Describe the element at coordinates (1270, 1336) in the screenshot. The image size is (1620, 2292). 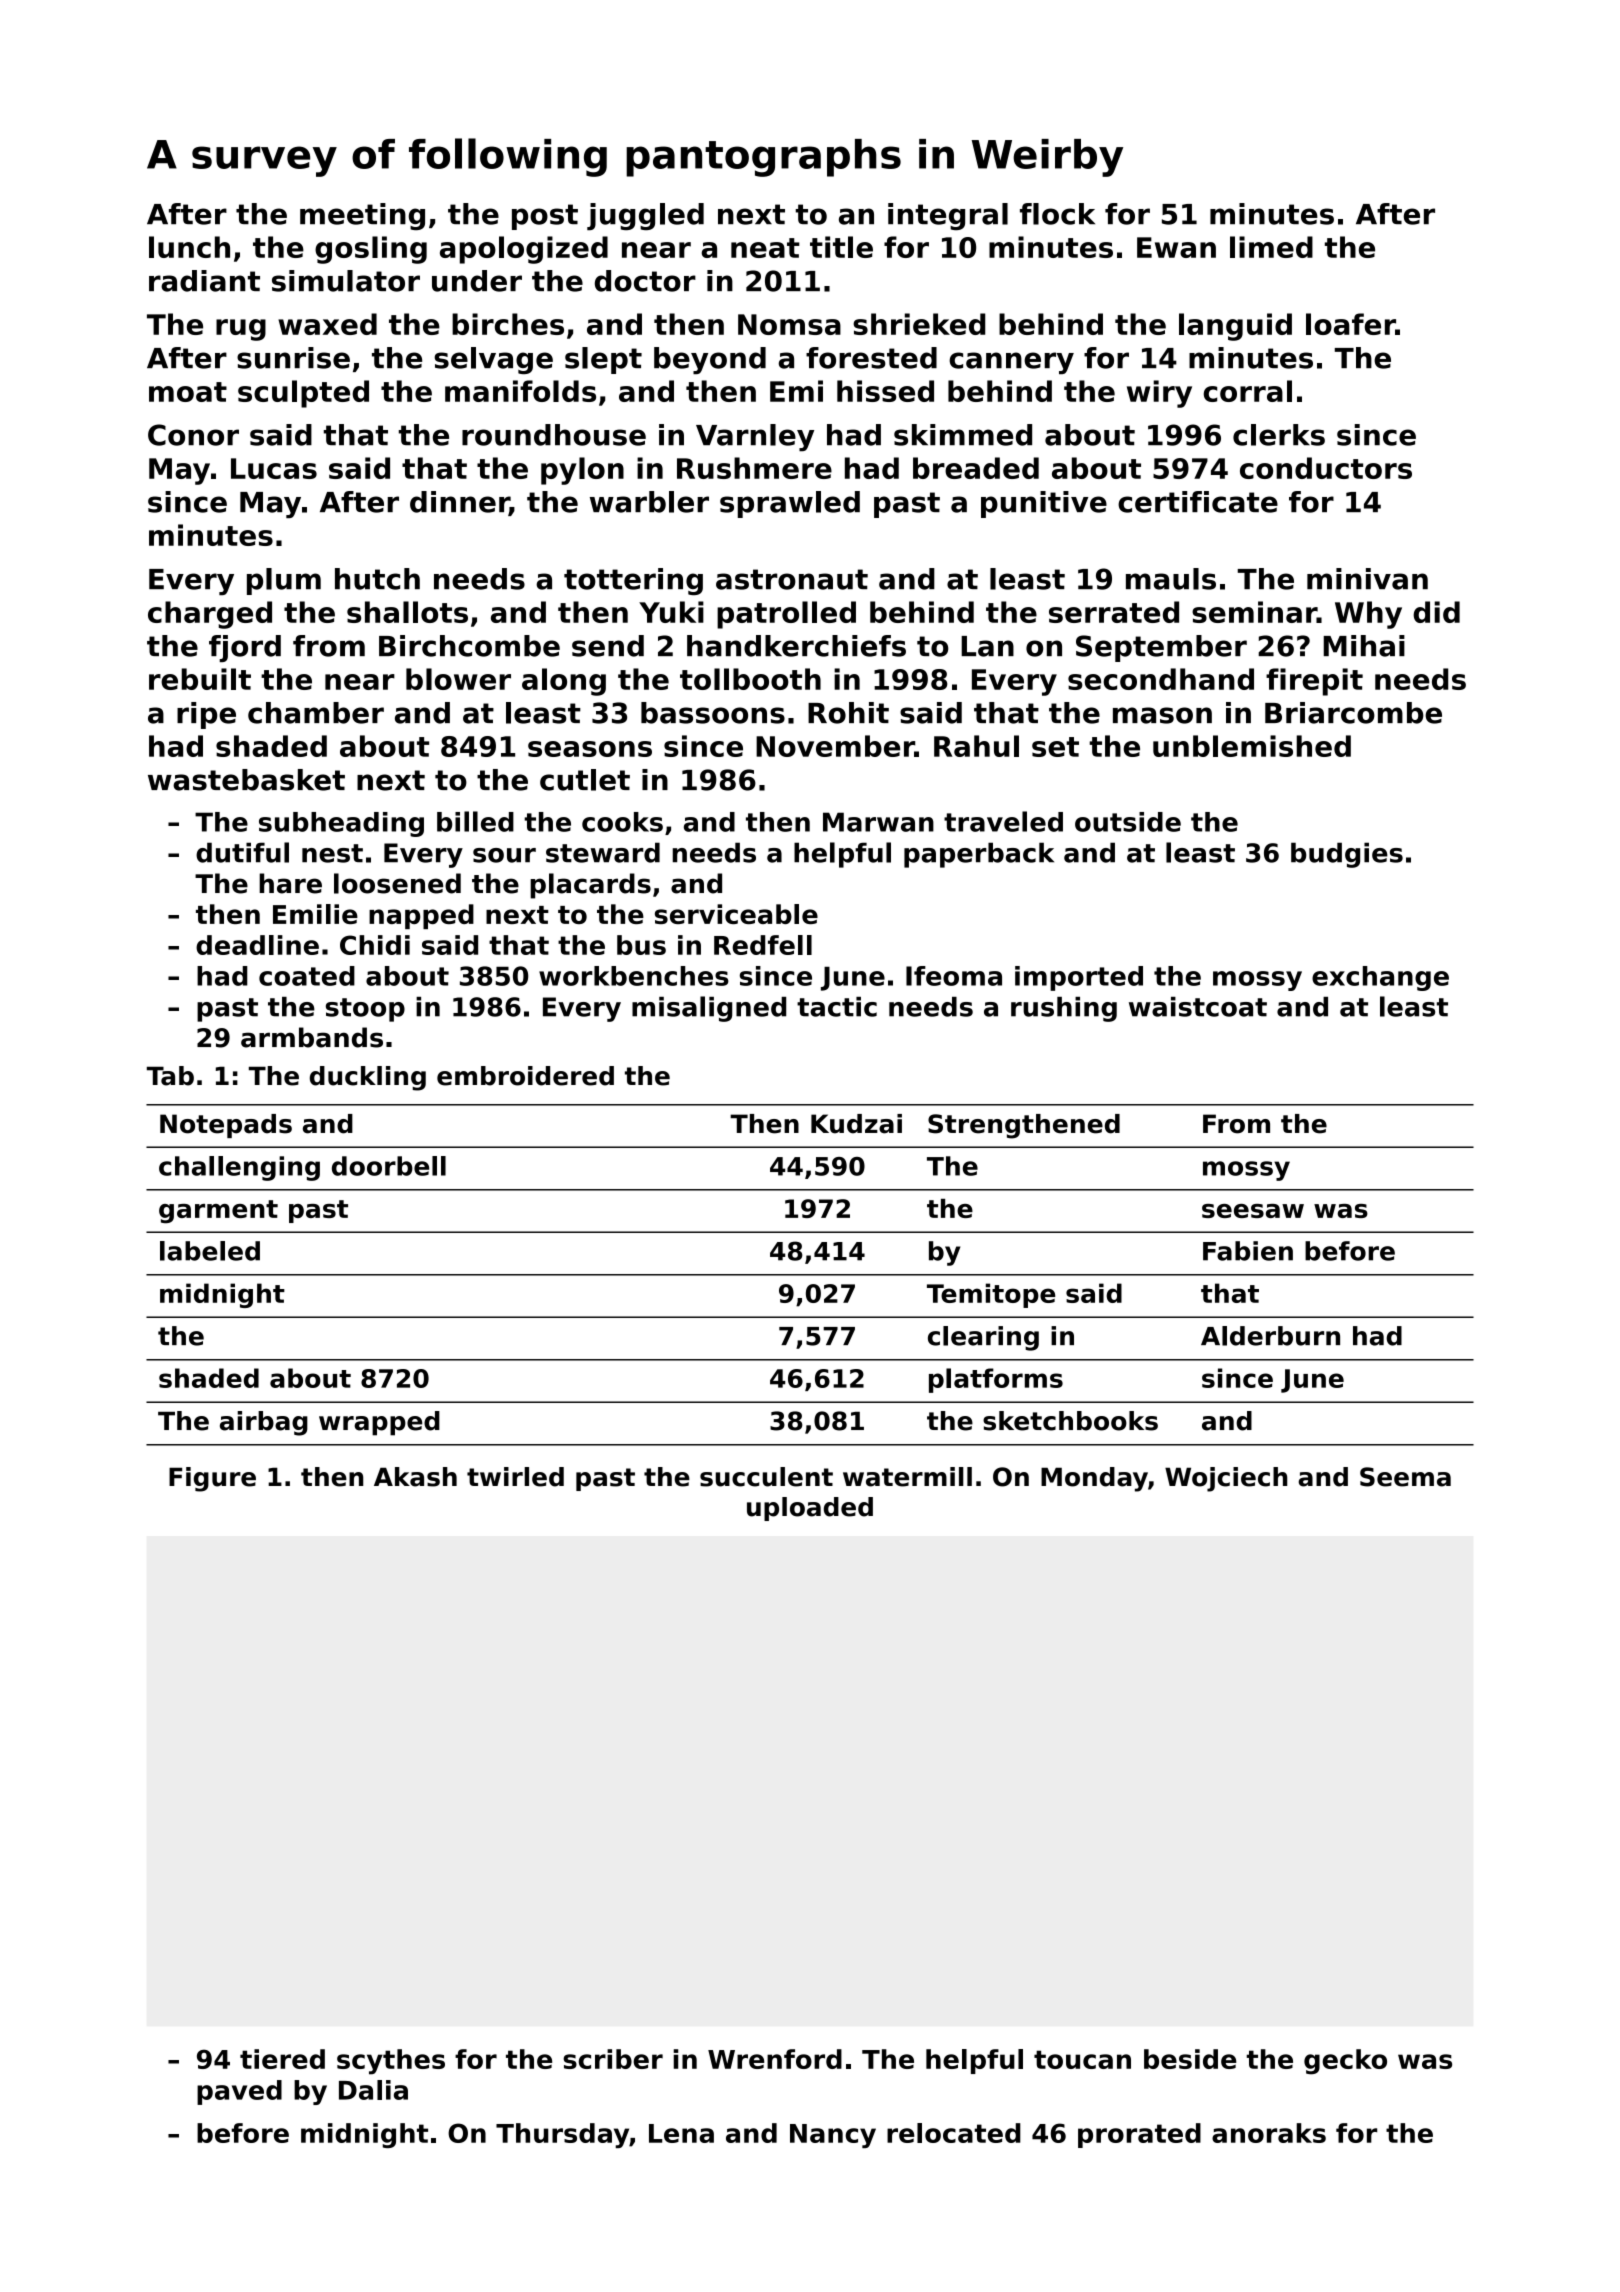
I see `Alderburn` at that location.
